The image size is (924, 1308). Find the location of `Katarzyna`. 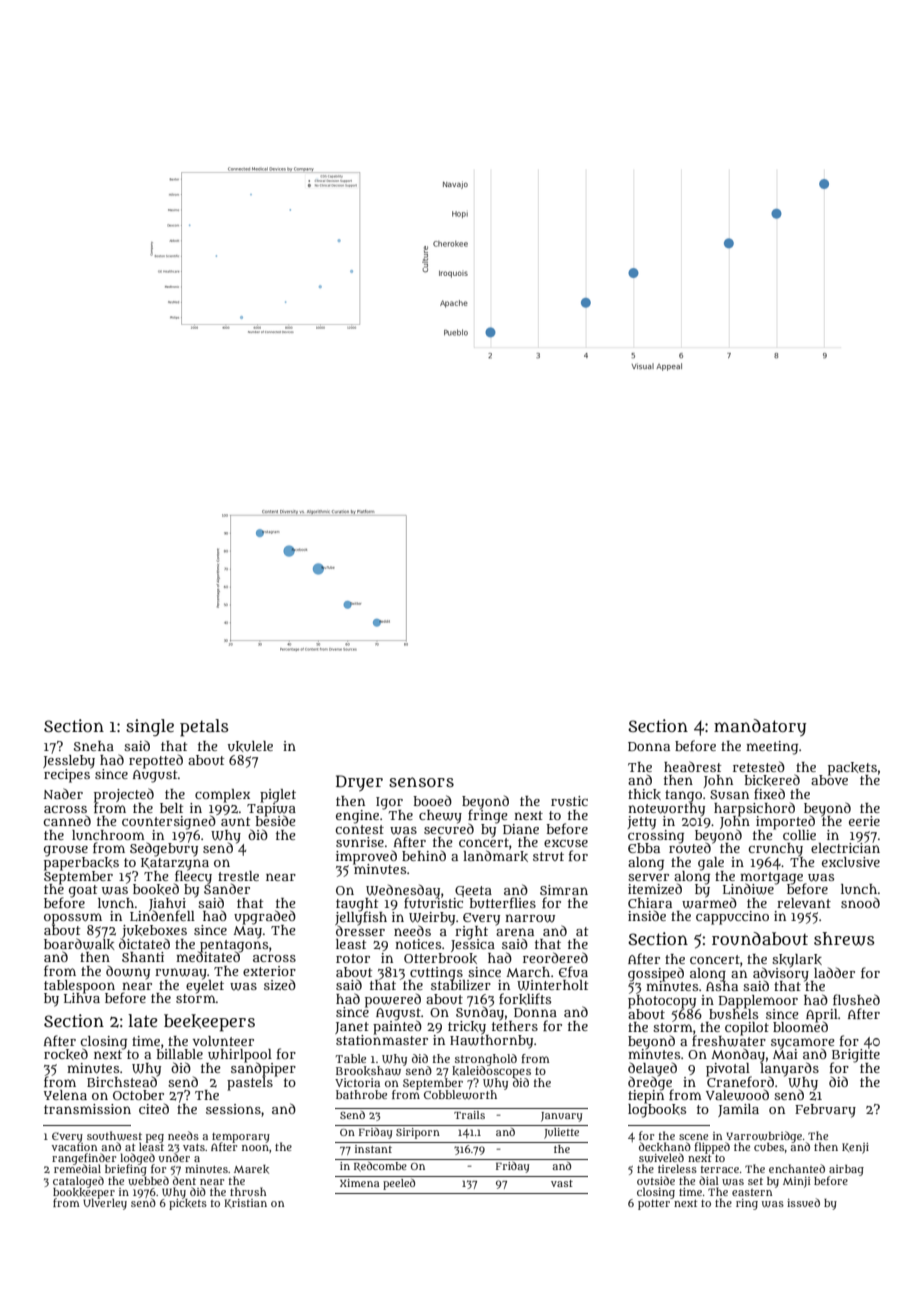

Katarzyna is located at coordinates (175, 864).
